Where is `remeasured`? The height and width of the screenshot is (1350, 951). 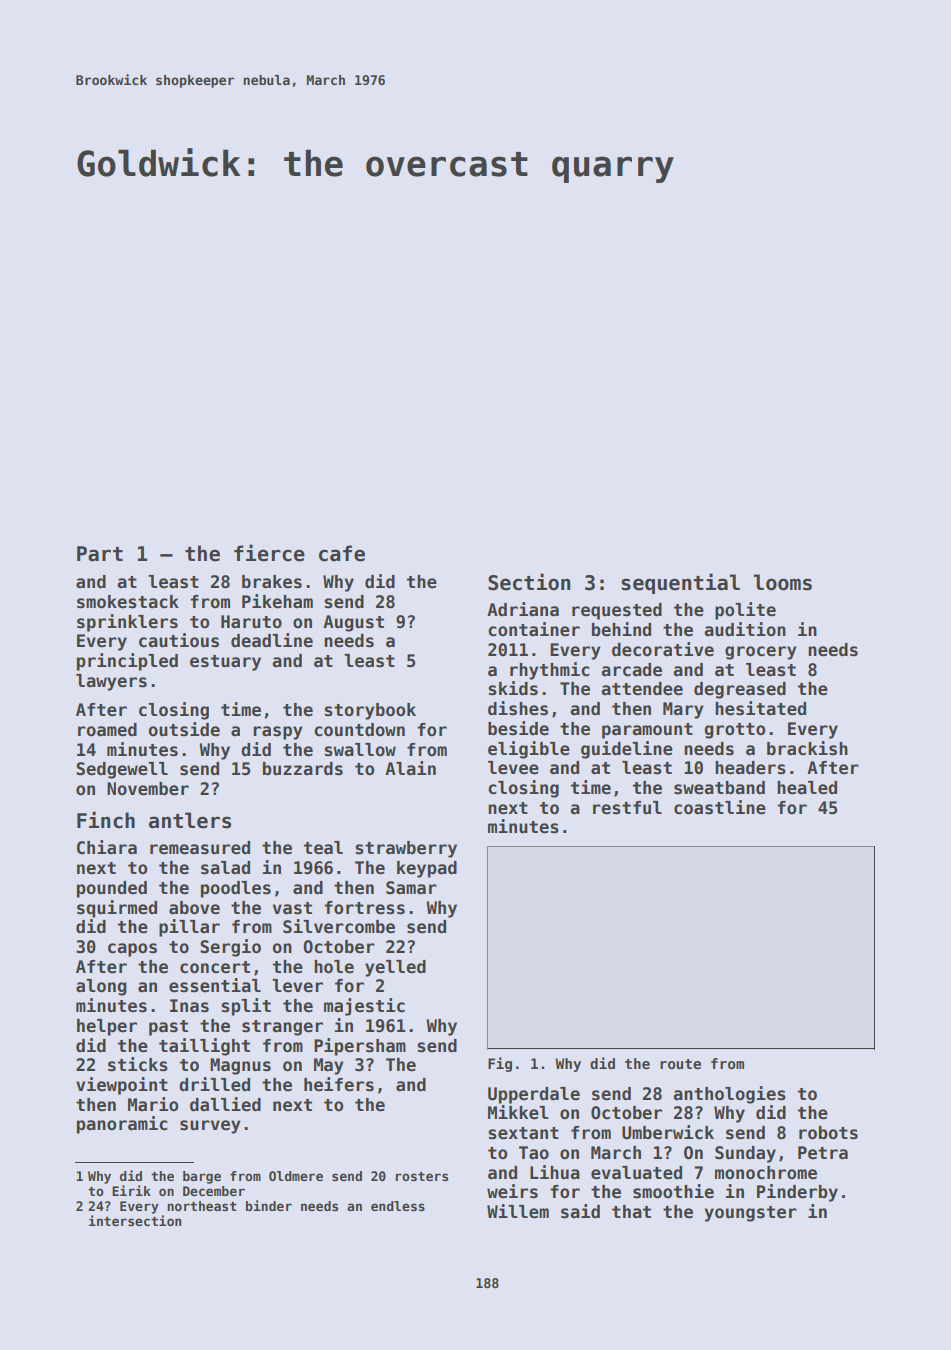
remeasured is located at coordinates (200, 848).
